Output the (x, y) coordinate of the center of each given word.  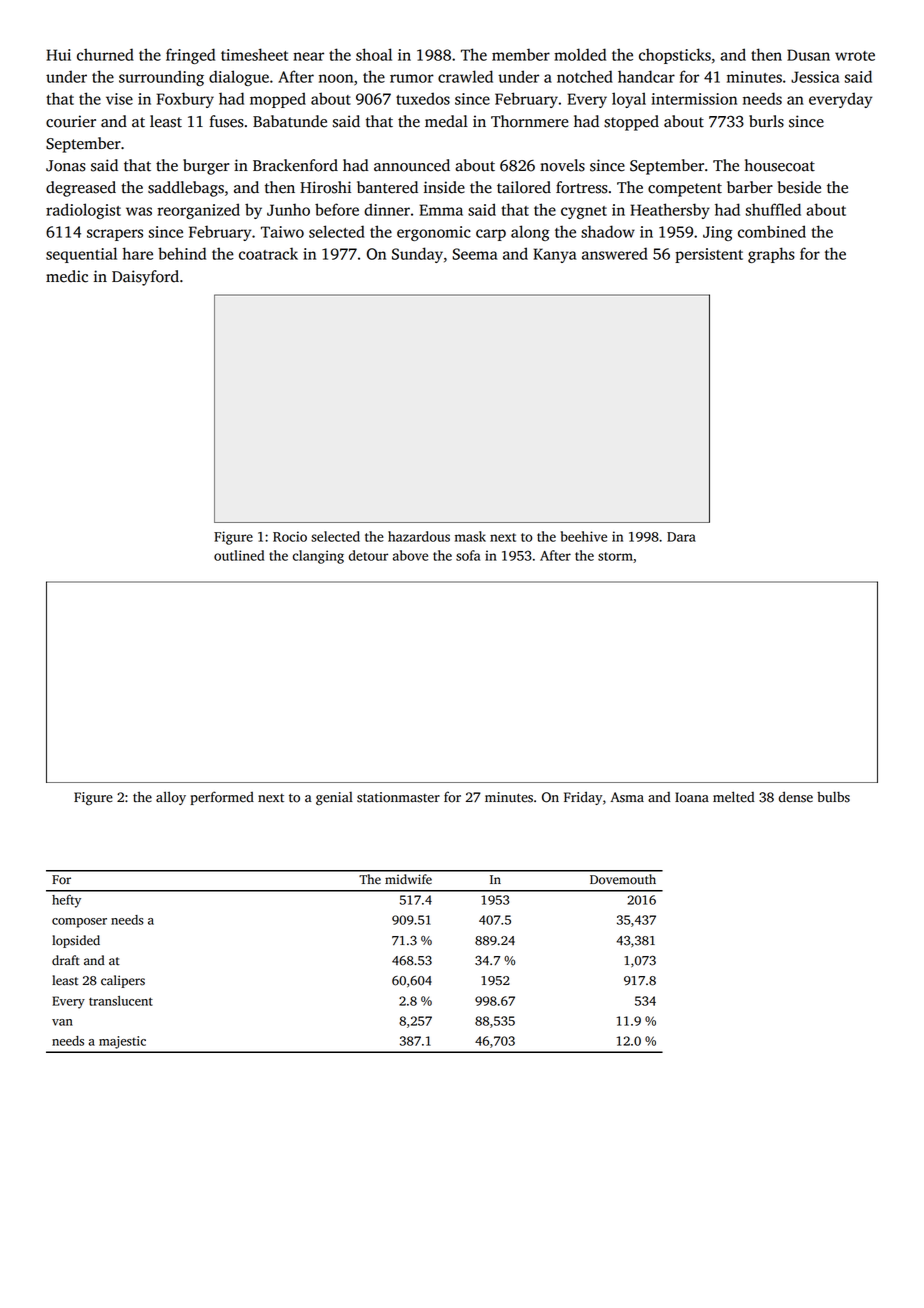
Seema (475, 254)
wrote (855, 56)
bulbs (833, 797)
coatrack (268, 253)
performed (222, 798)
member (521, 54)
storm (615, 556)
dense (796, 797)
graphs (771, 255)
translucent (121, 1001)
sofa (468, 555)
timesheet (254, 54)
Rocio (290, 536)
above (410, 555)
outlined (239, 555)
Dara (681, 537)
